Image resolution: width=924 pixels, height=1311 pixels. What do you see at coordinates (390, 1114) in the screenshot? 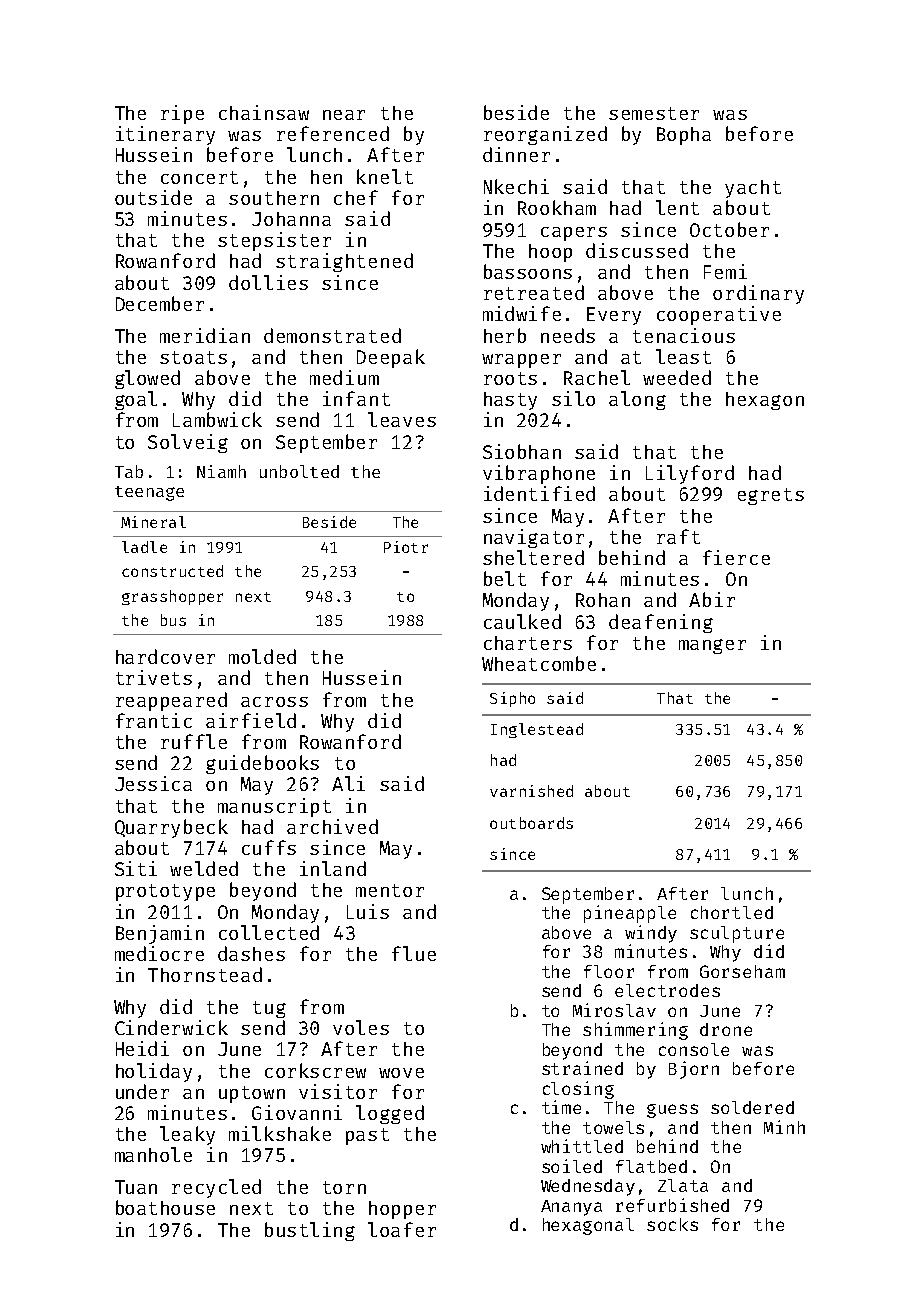
I see `logged` at bounding box center [390, 1114].
